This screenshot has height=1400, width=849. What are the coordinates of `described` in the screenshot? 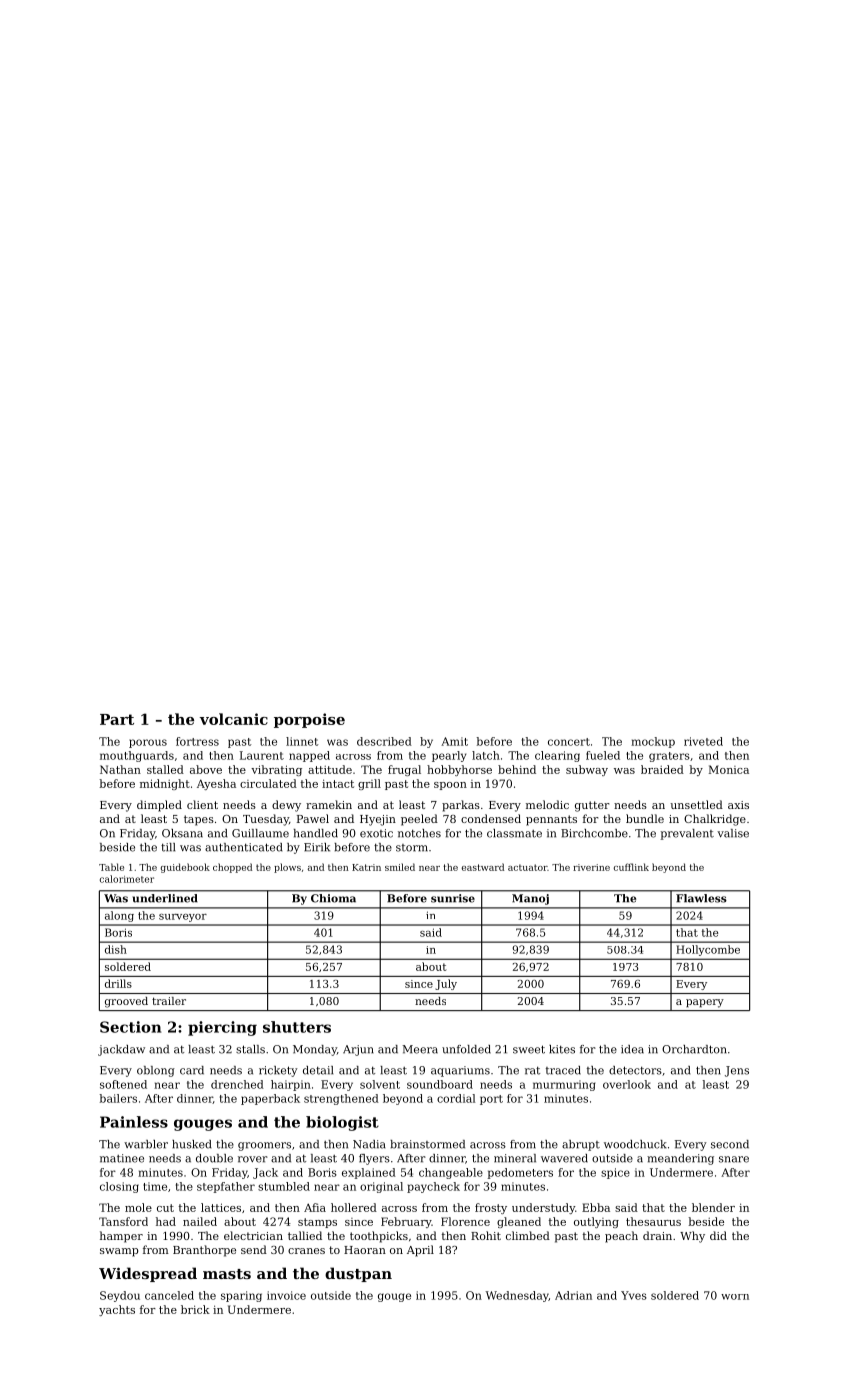 It's located at (384, 741).
